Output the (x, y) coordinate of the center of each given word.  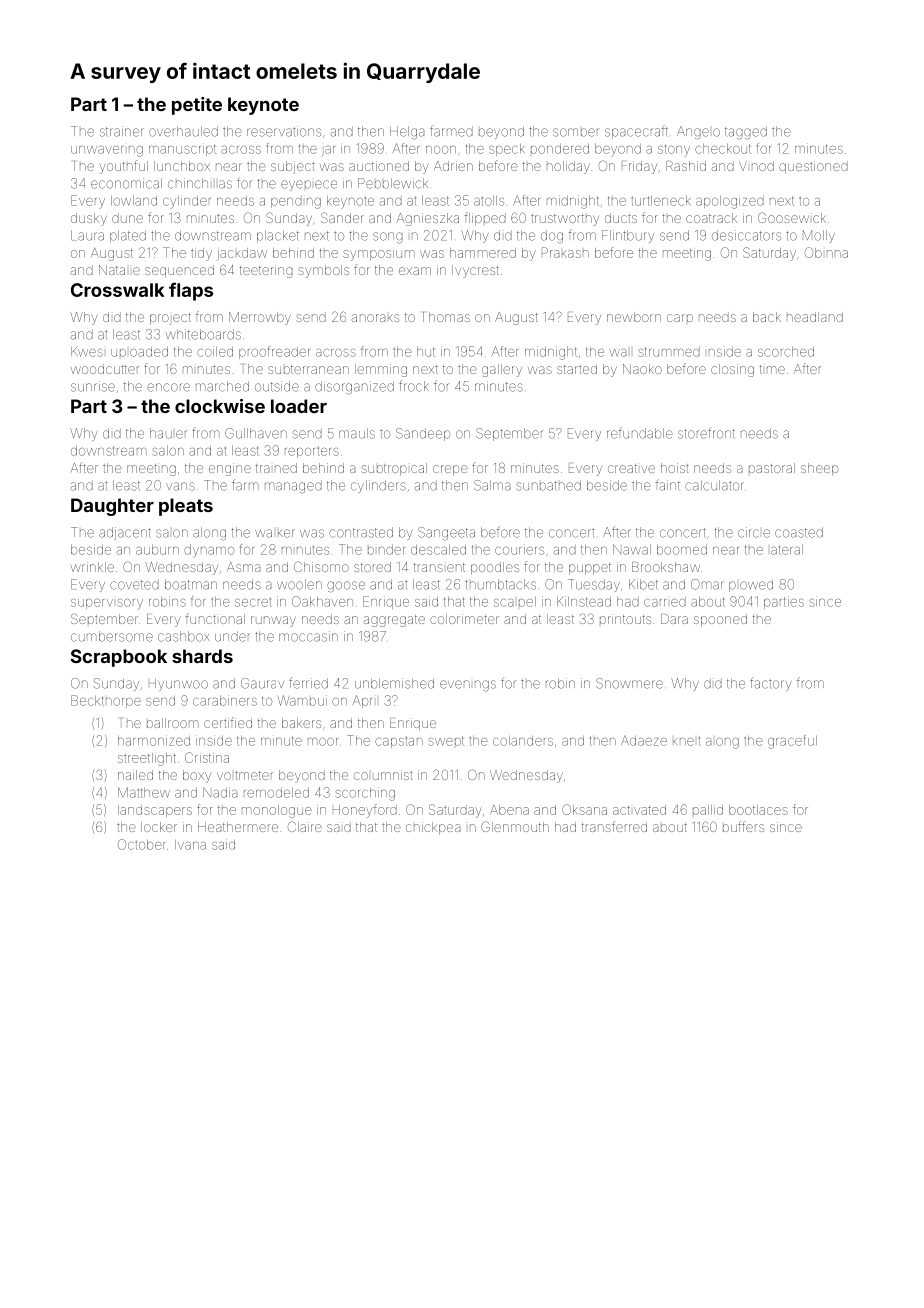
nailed (135, 775)
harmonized (154, 740)
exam (415, 271)
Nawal (632, 549)
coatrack (711, 218)
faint (668, 485)
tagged (746, 133)
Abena (509, 810)
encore (168, 387)
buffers (743, 826)
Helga (407, 132)
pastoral (772, 468)
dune (127, 218)
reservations (284, 131)
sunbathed (548, 485)
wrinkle (92, 567)
